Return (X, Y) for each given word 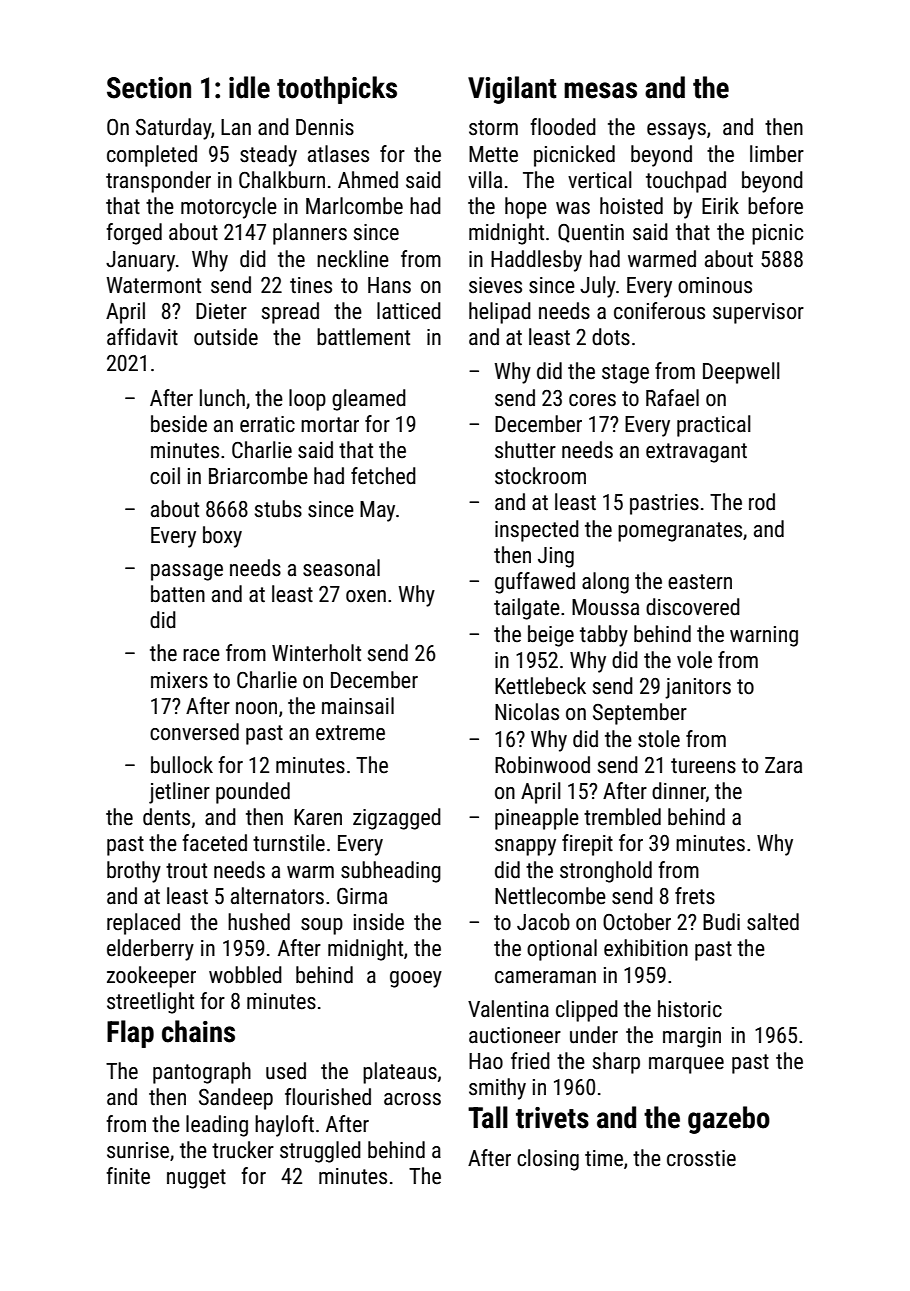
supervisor (758, 313)
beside (179, 424)
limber (777, 154)
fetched (383, 476)
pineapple (537, 819)
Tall (488, 1117)
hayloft (284, 1126)
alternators (277, 896)
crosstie (701, 1158)
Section (149, 88)
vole (694, 660)
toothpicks (337, 90)
